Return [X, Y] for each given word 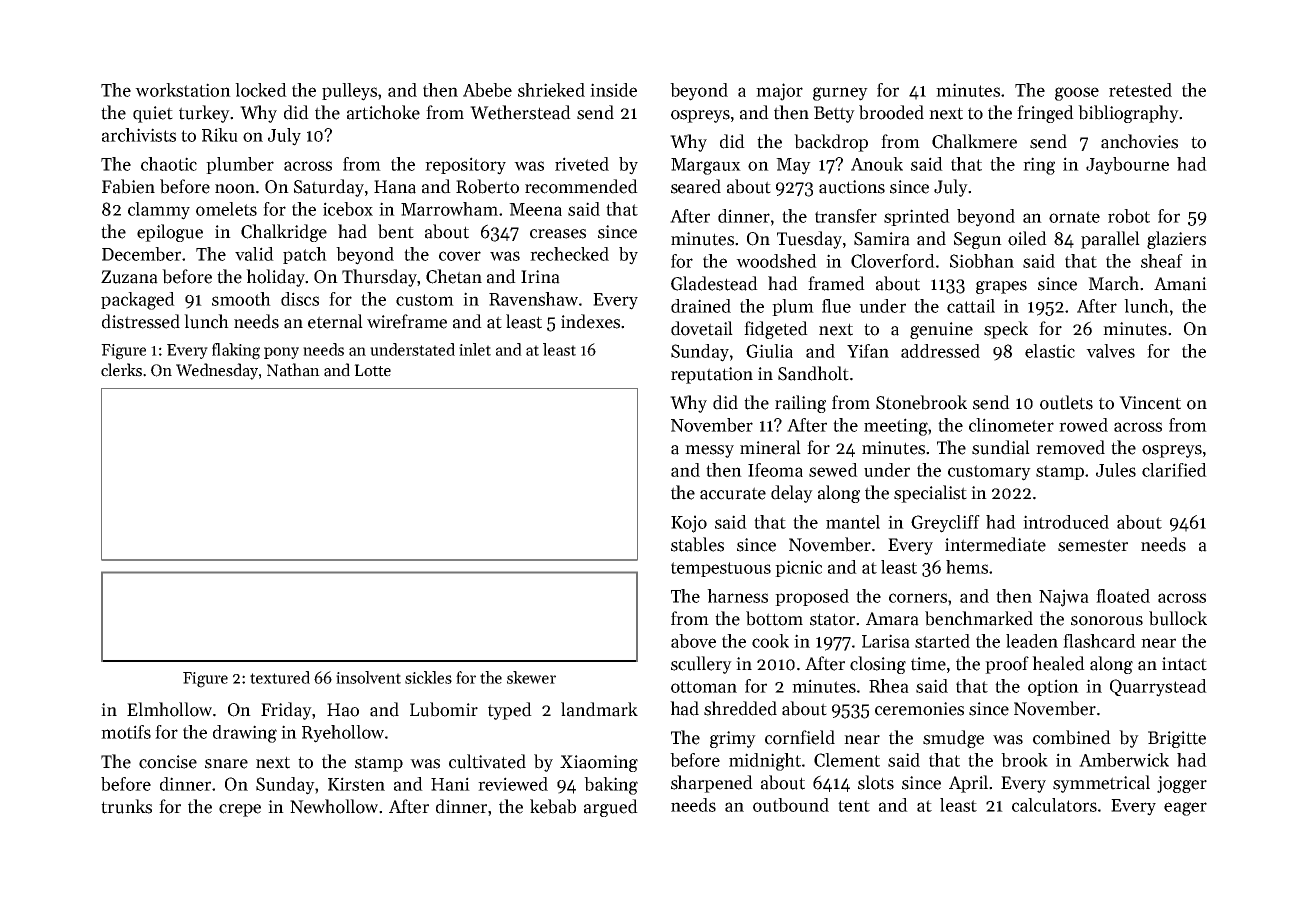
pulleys [349, 92]
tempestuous [721, 569]
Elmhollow [169, 709]
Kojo [689, 524]
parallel [1110, 240]
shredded [740, 708]
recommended [581, 186]
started [942, 641]
